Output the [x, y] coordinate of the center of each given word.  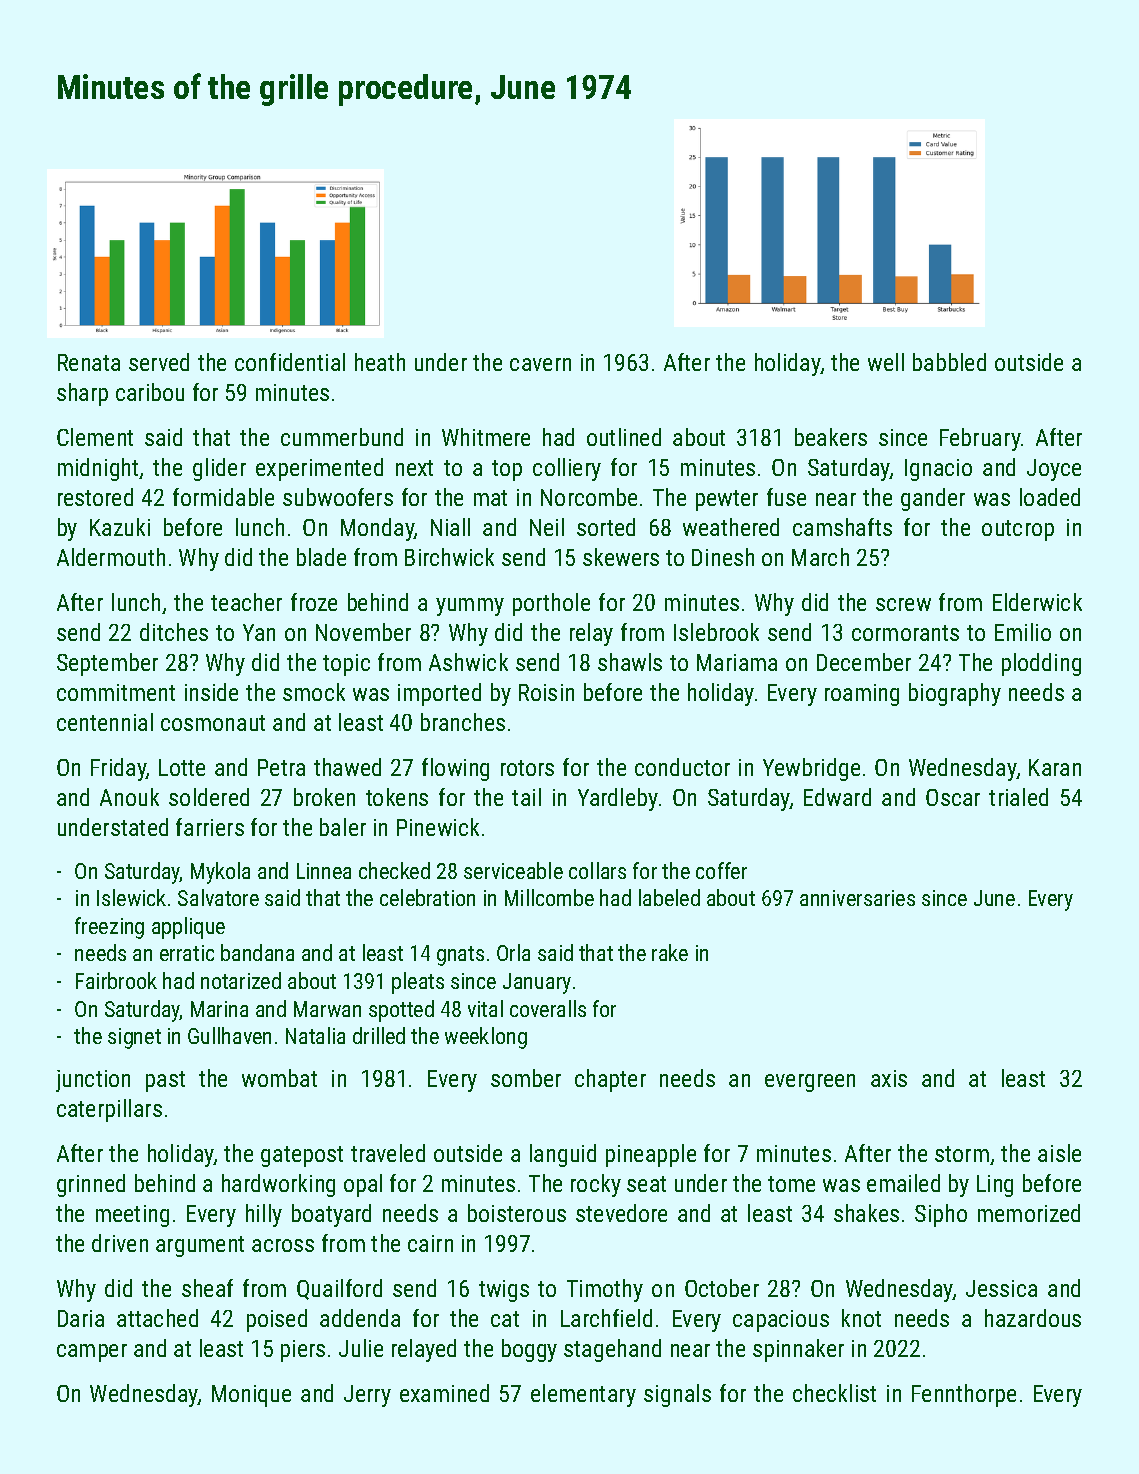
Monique [251, 1396]
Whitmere [486, 437]
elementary [583, 1395]
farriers [210, 827]
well [886, 362]
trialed [1018, 797]
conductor [682, 767]
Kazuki [120, 527]
